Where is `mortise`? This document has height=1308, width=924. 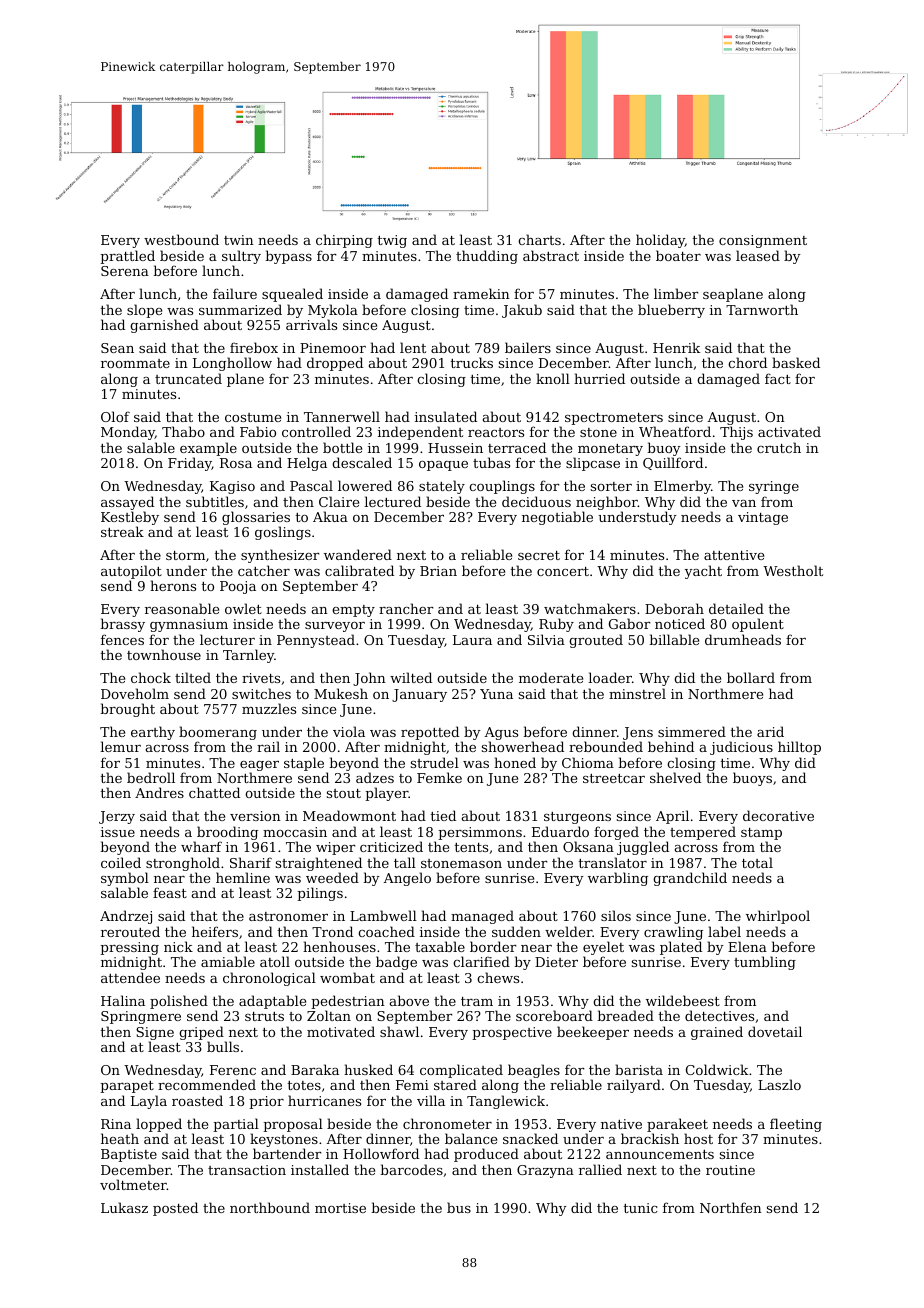 mortise is located at coordinates (340, 1208).
